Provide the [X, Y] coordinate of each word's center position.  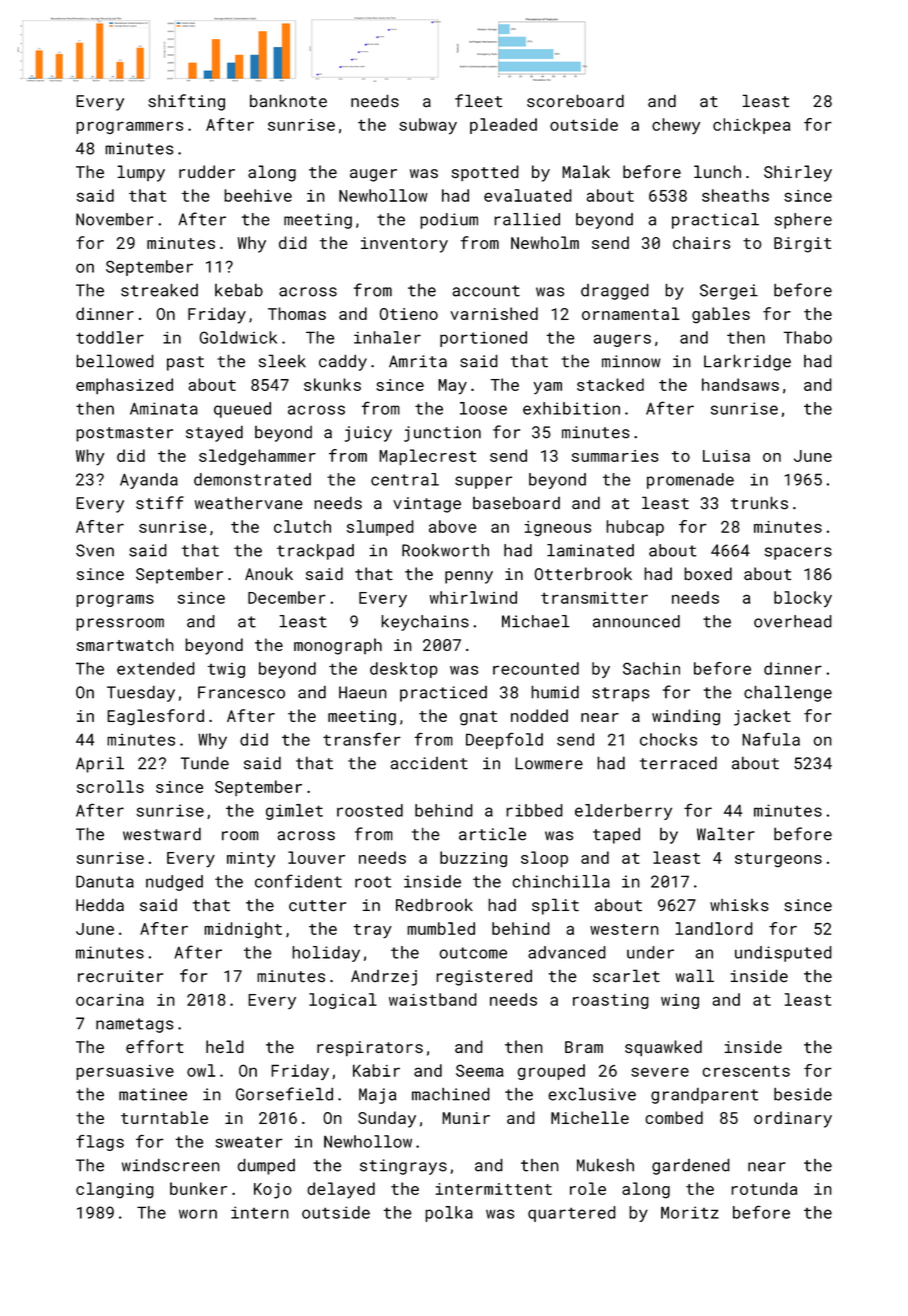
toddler [110, 337]
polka [449, 1214]
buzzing [473, 859]
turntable [164, 1117]
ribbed [534, 810]
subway [428, 126]
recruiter [120, 976]
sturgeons [778, 860]
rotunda [764, 1188]
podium [449, 221]
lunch [717, 171]
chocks [668, 739]
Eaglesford [155, 717]
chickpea [752, 126]
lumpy [141, 173]
